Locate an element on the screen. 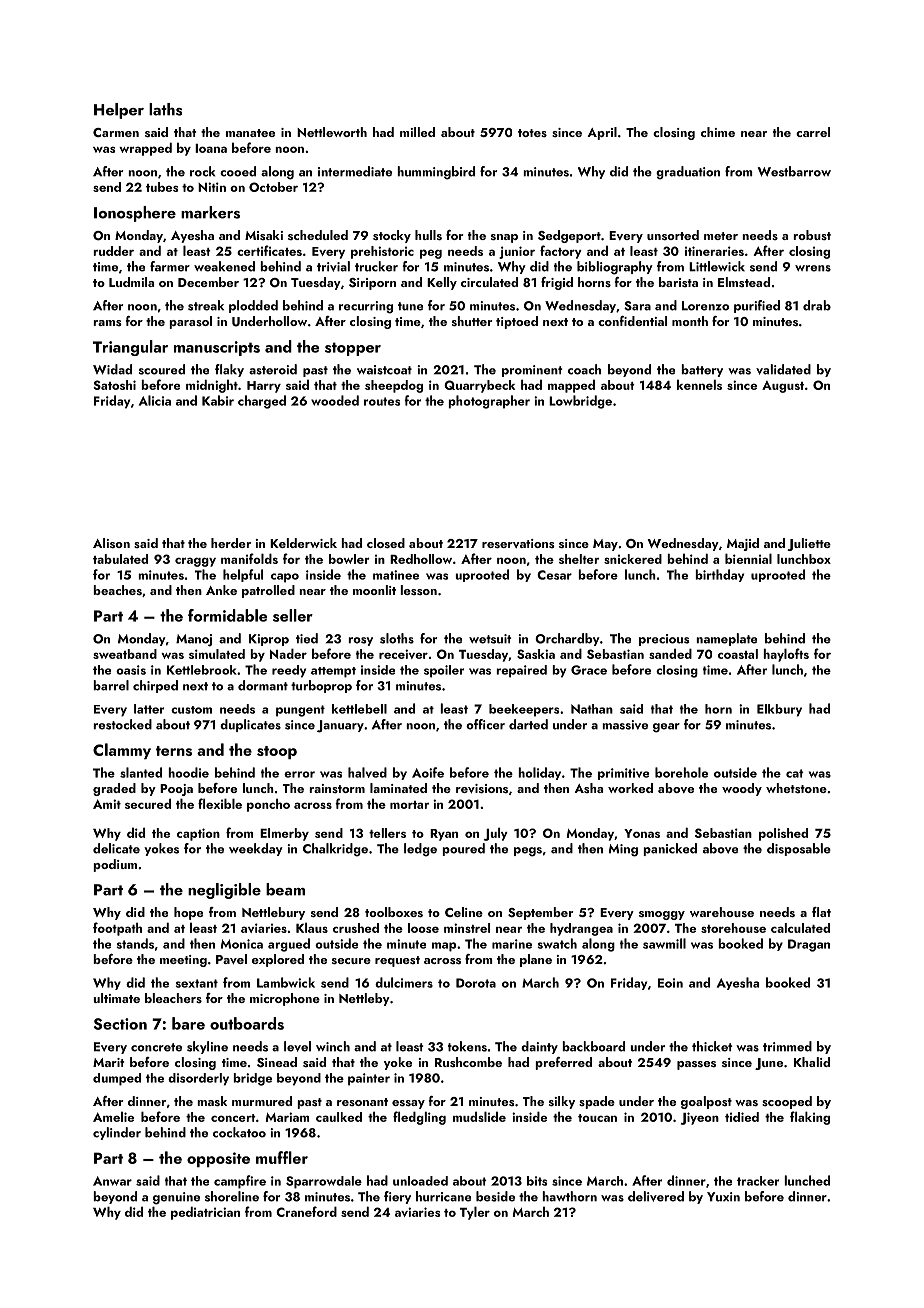  wooded is located at coordinates (335, 400).
